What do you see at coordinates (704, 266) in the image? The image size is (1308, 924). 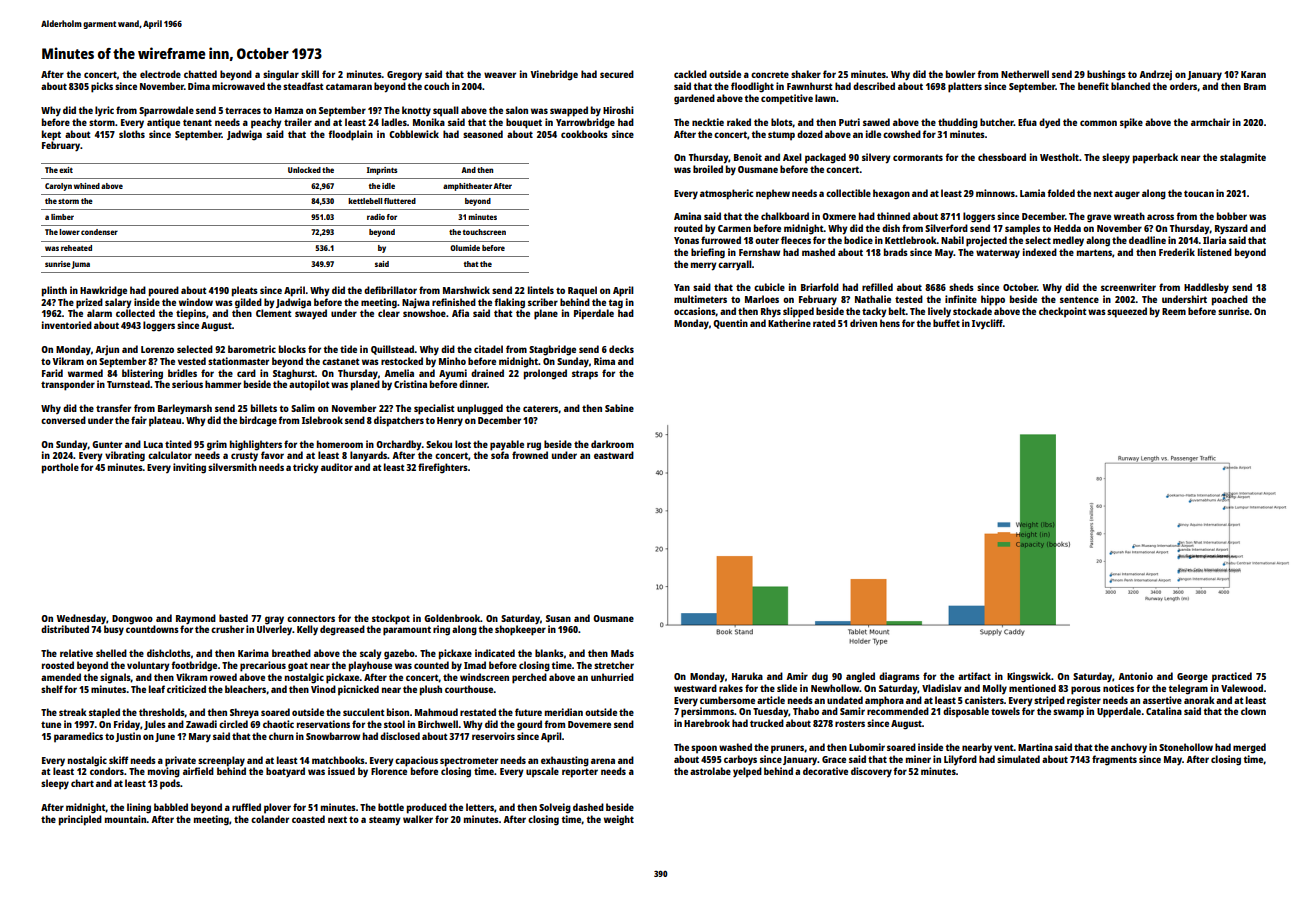 I see `merry` at bounding box center [704, 266].
